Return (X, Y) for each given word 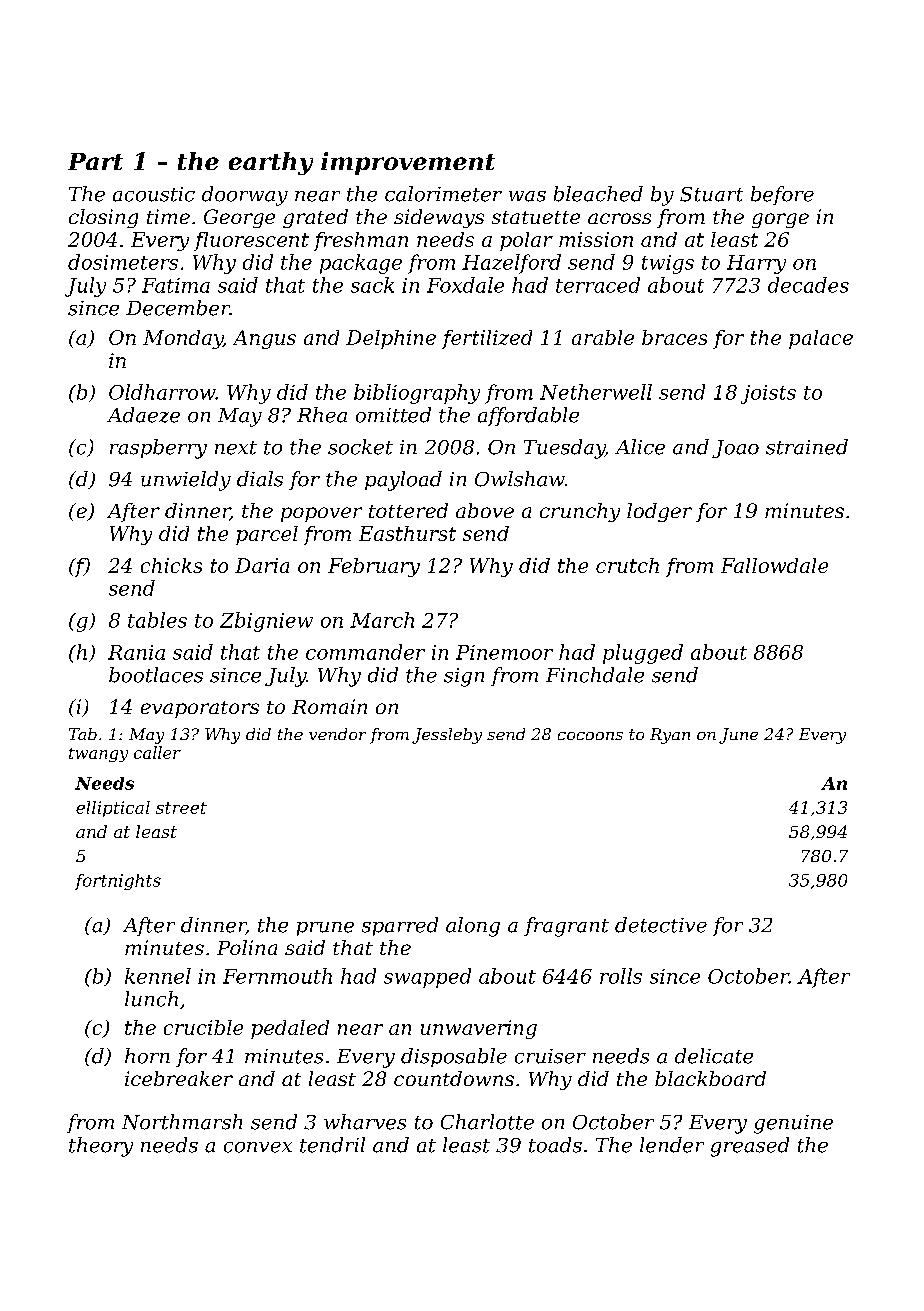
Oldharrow (162, 392)
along (473, 927)
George (239, 218)
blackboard (710, 1078)
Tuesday (564, 449)
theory (101, 1147)
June (738, 736)
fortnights (118, 882)
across (619, 218)
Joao (735, 449)
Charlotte (487, 1122)
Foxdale (465, 285)
